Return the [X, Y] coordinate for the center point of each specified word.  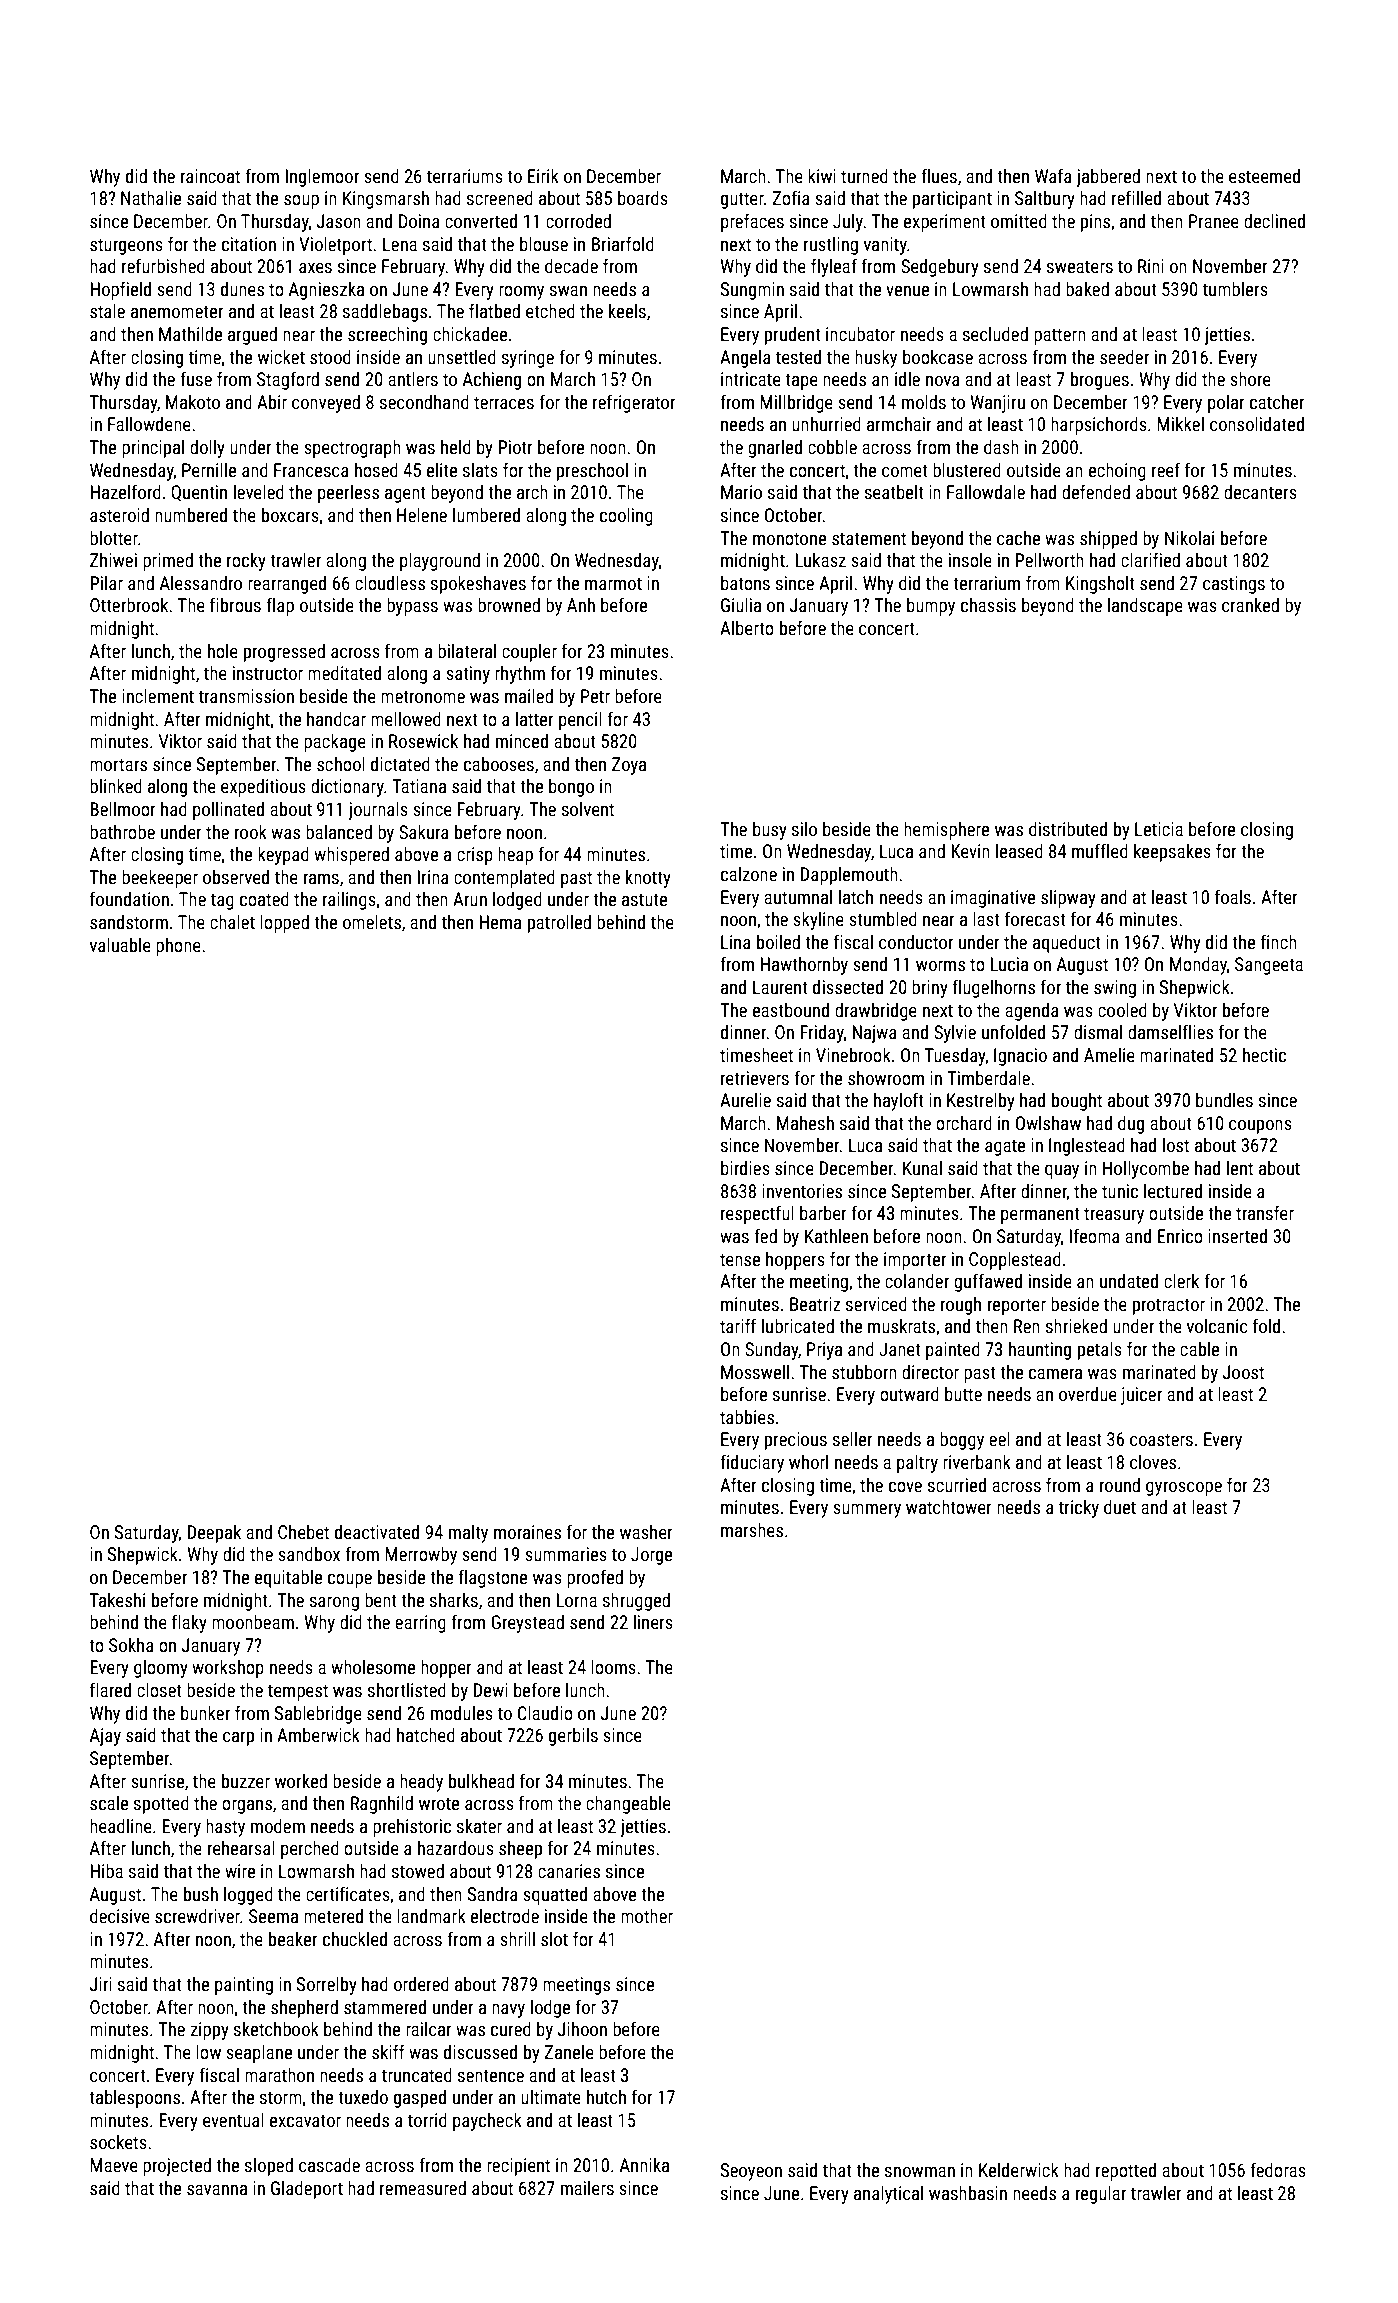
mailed [529, 696]
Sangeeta [1269, 966]
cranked [1250, 605]
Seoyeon [751, 2172]
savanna [217, 2190]
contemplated [504, 879]
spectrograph [352, 449]
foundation [129, 898]
